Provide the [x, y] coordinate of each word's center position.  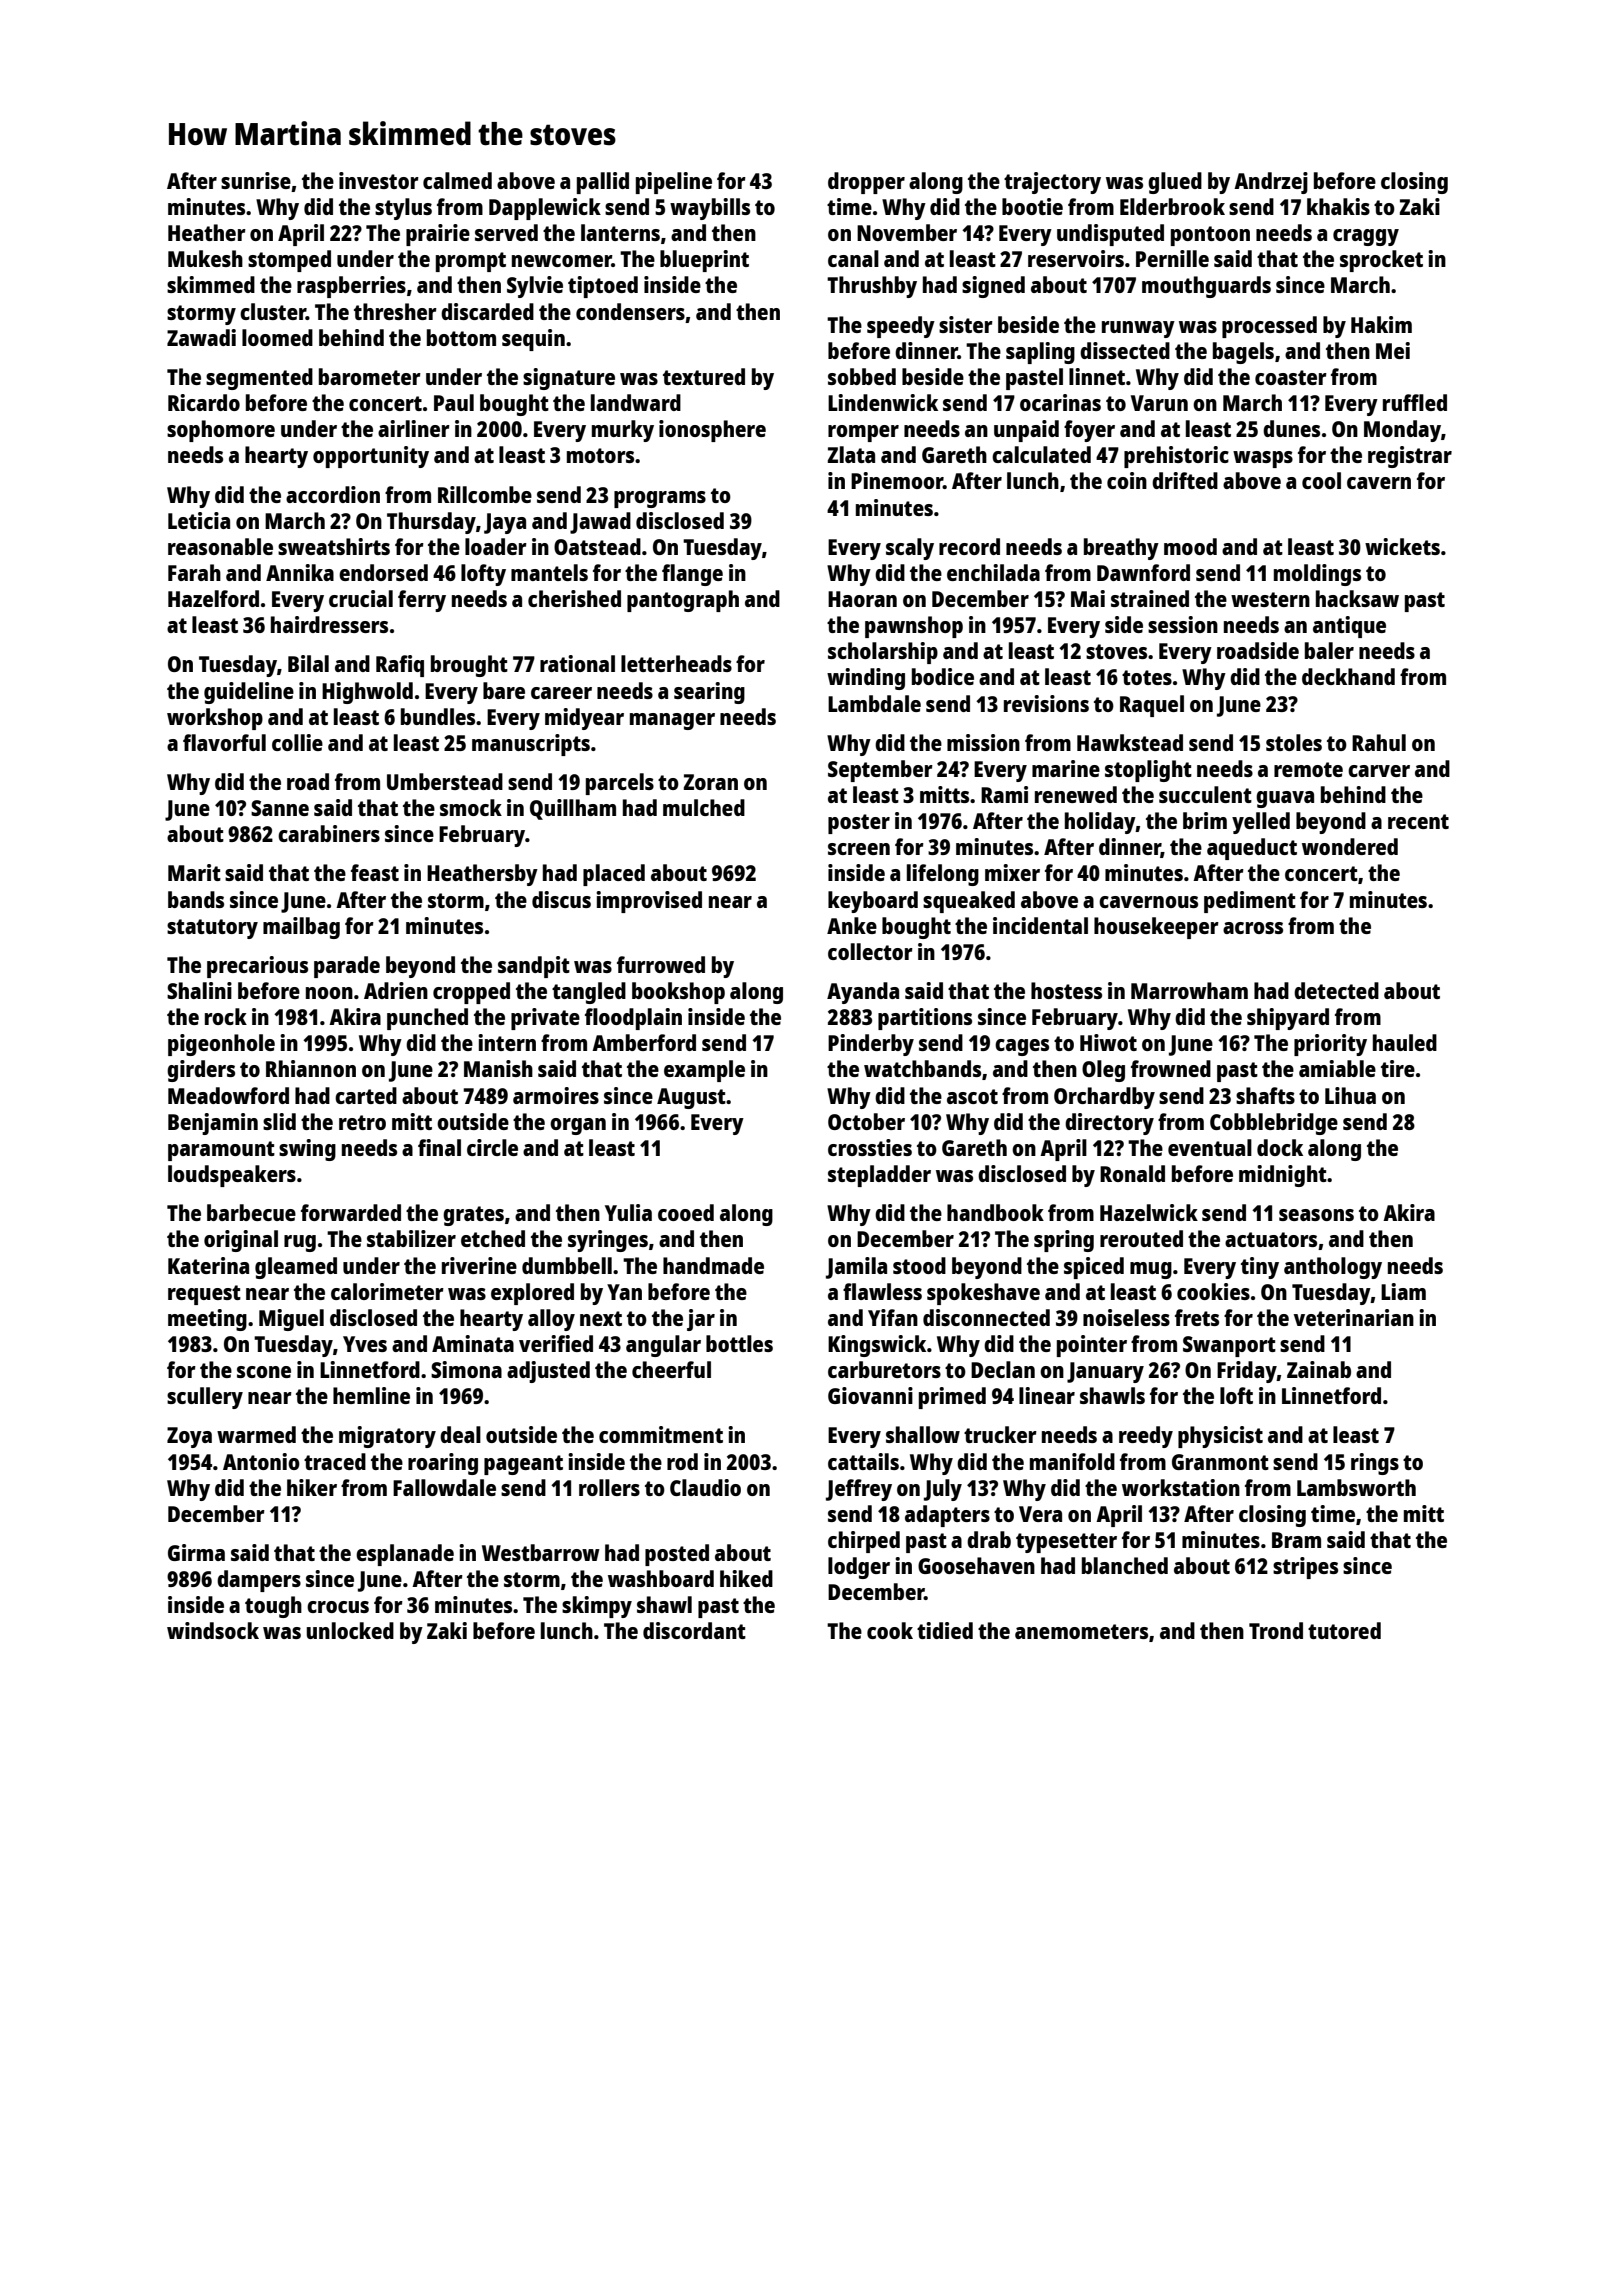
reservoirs [1076, 258]
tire [1398, 1068]
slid [279, 1121]
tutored [1344, 1630]
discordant [694, 1630]
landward [636, 402]
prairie [438, 235]
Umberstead [445, 781]
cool [1321, 480]
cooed [686, 1212]
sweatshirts [334, 546]
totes [1147, 677]
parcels [620, 784]
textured [704, 376]
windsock [213, 1630]
